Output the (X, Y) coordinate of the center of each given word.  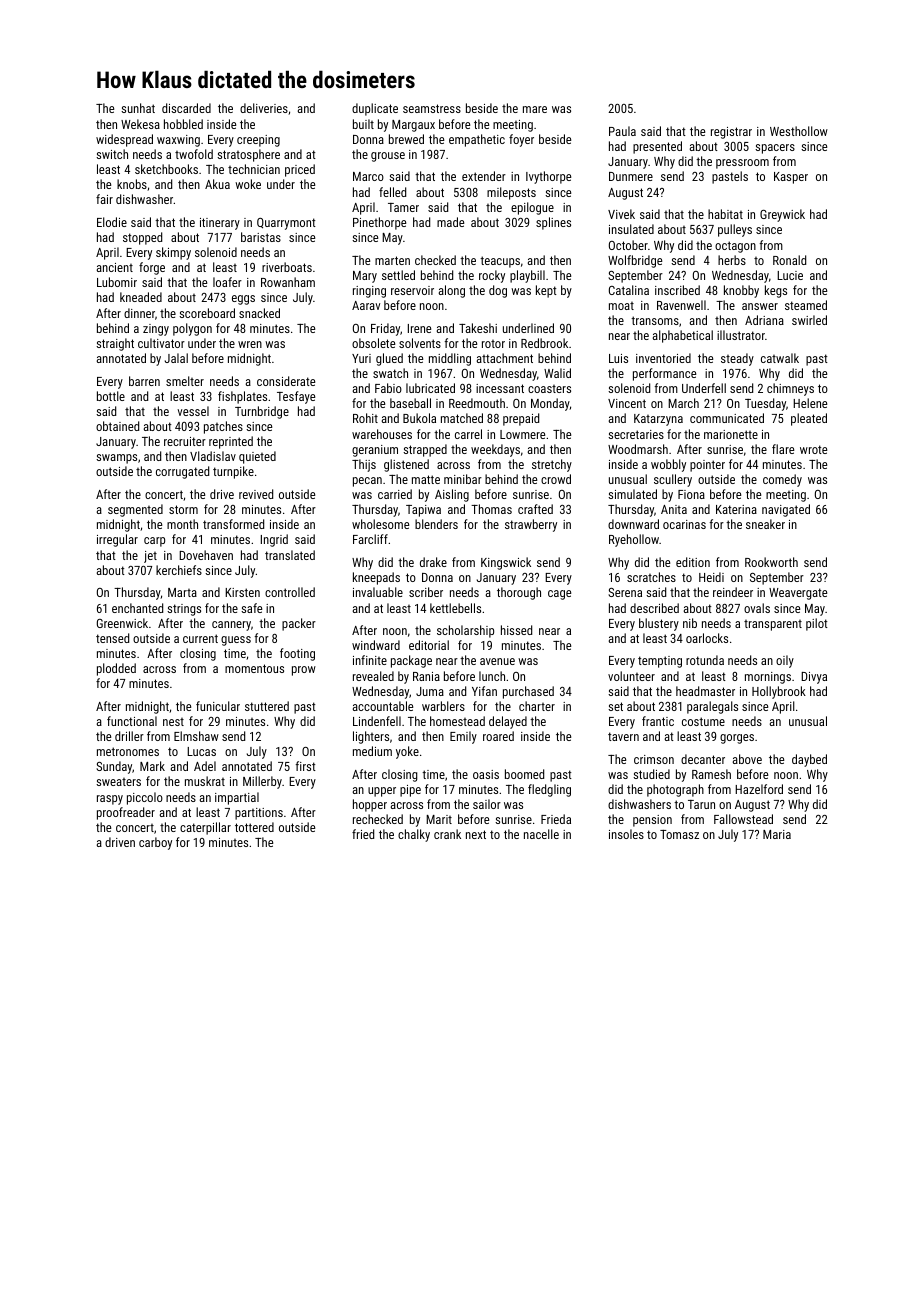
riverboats (287, 267)
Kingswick (506, 563)
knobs (132, 184)
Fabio (388, 388)
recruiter (185, 441)
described (654, 608)
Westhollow (799, 131)
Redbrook (544, 343)
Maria (777, 834)
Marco (368, 176)
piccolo (145, 798)
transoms (655, 320)
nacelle (541, 834)
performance (664, 374)
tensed (112, 638)
